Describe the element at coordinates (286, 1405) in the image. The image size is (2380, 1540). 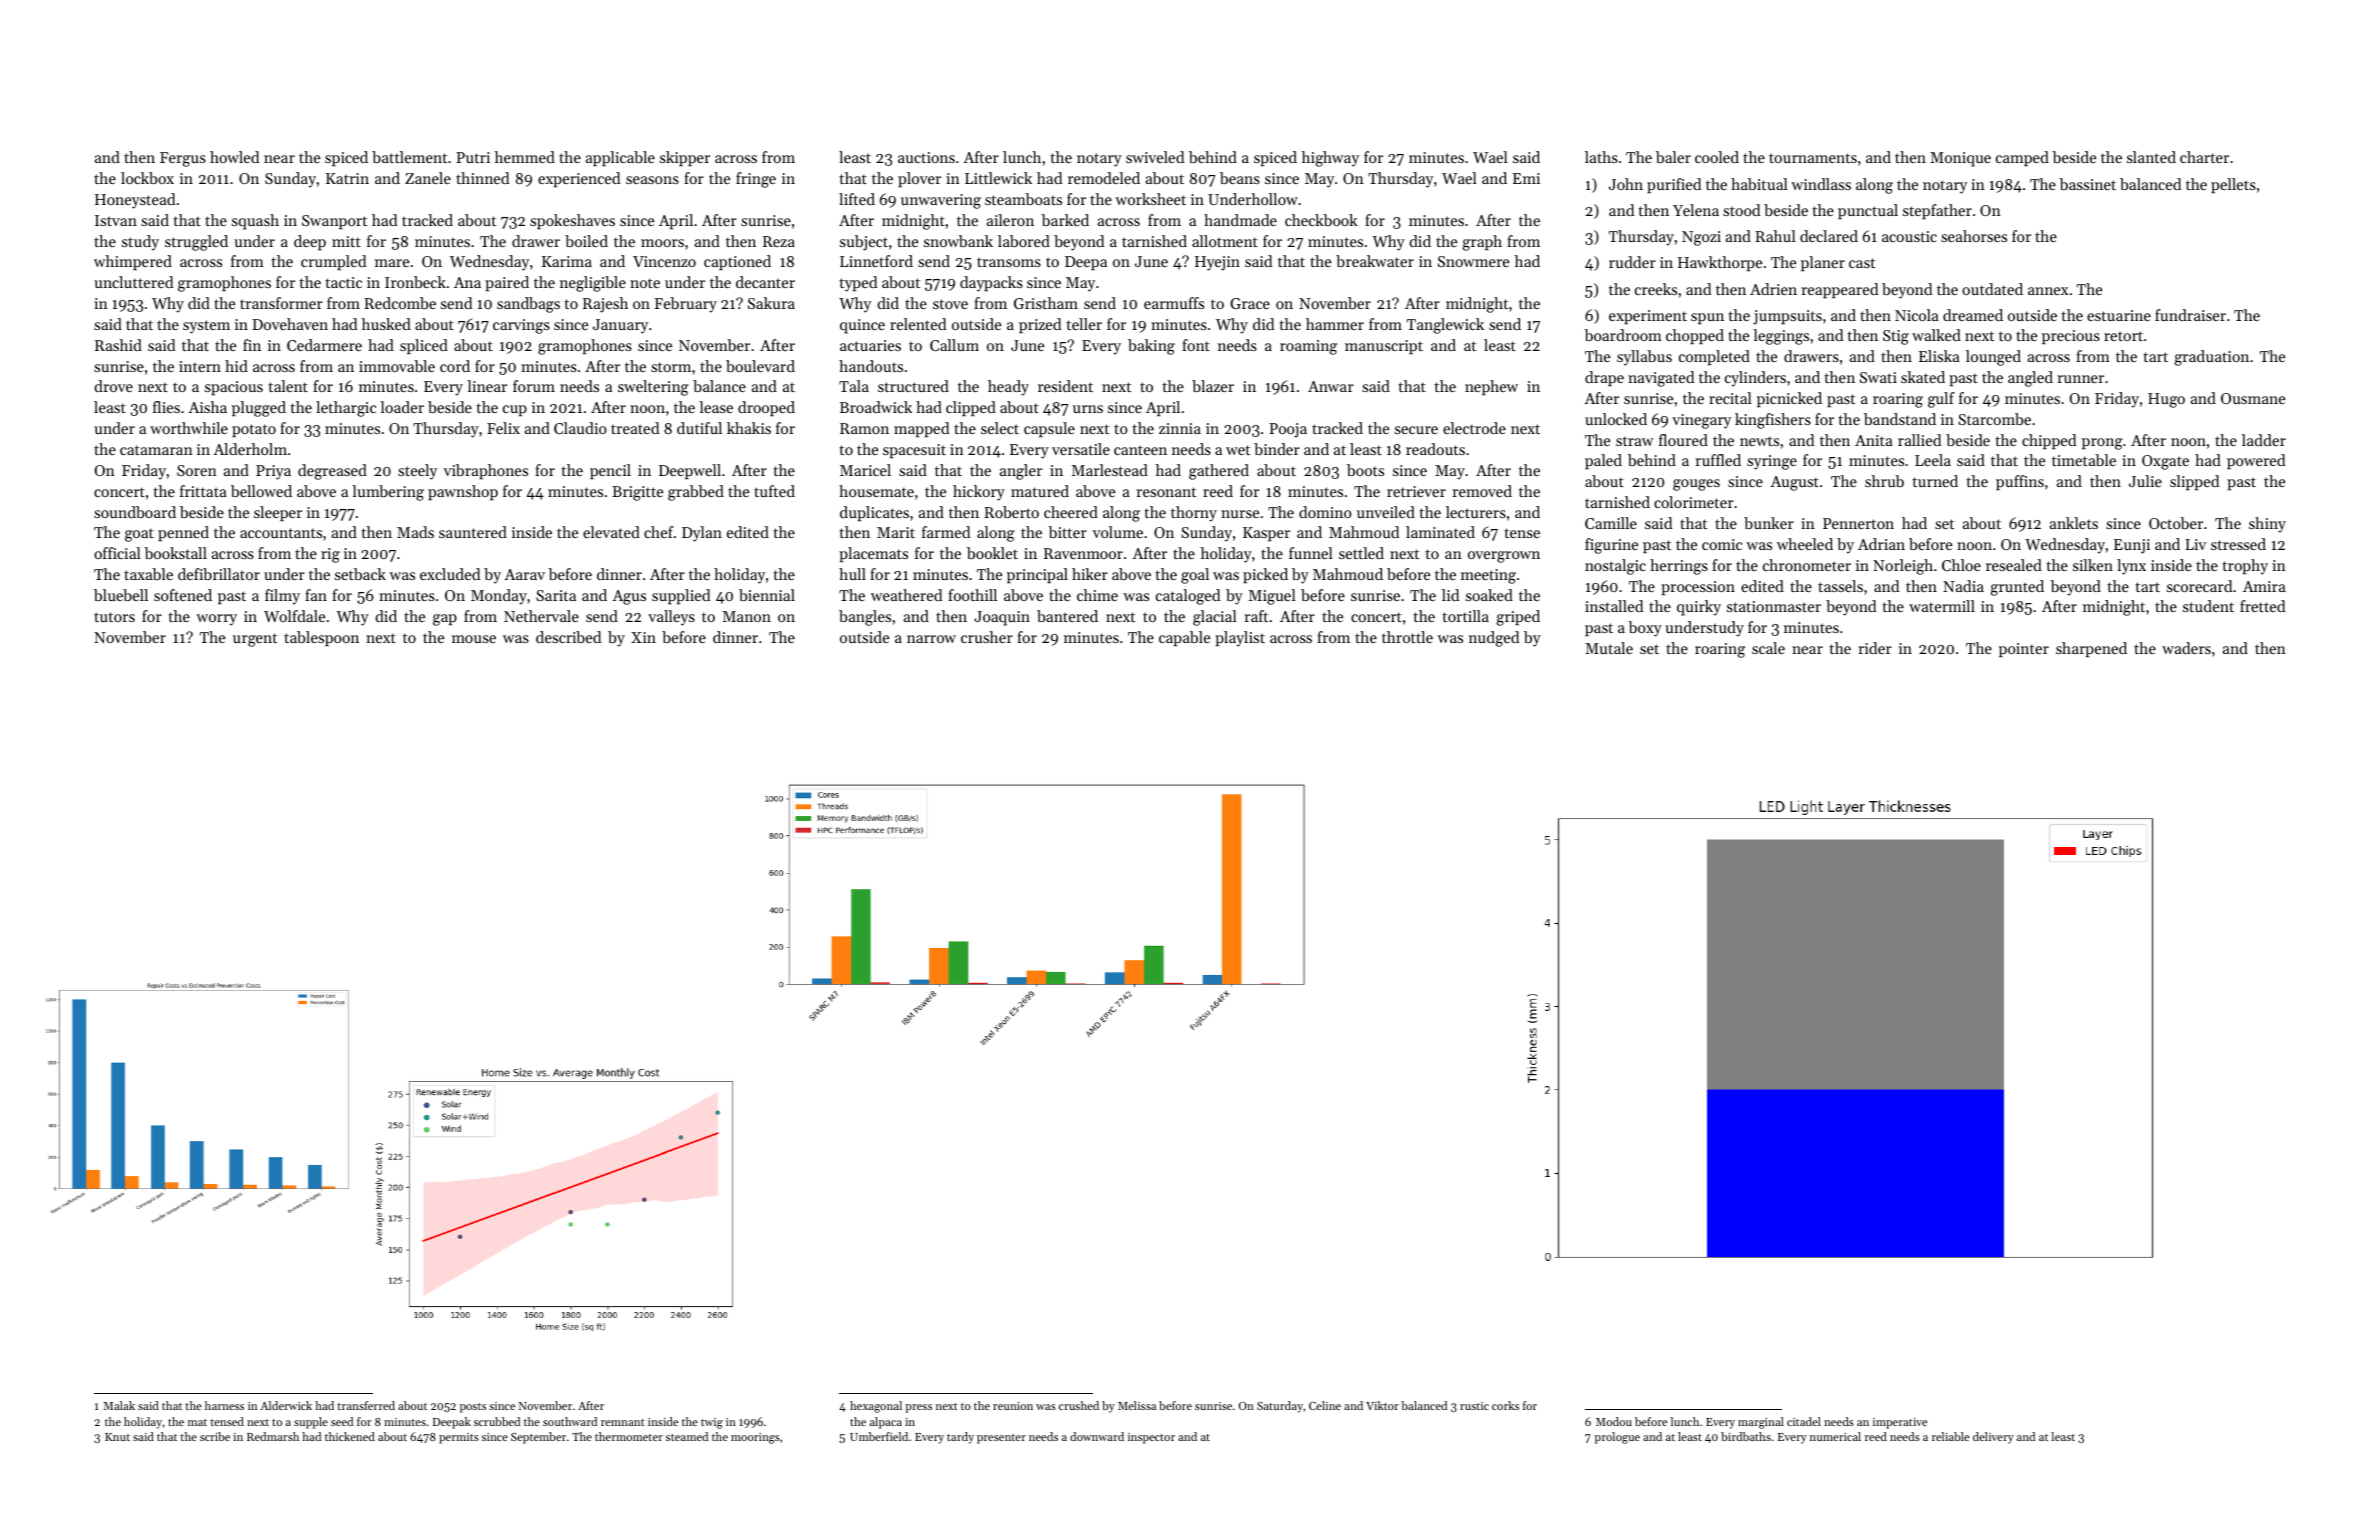
I see `Alderwick` at that location.
